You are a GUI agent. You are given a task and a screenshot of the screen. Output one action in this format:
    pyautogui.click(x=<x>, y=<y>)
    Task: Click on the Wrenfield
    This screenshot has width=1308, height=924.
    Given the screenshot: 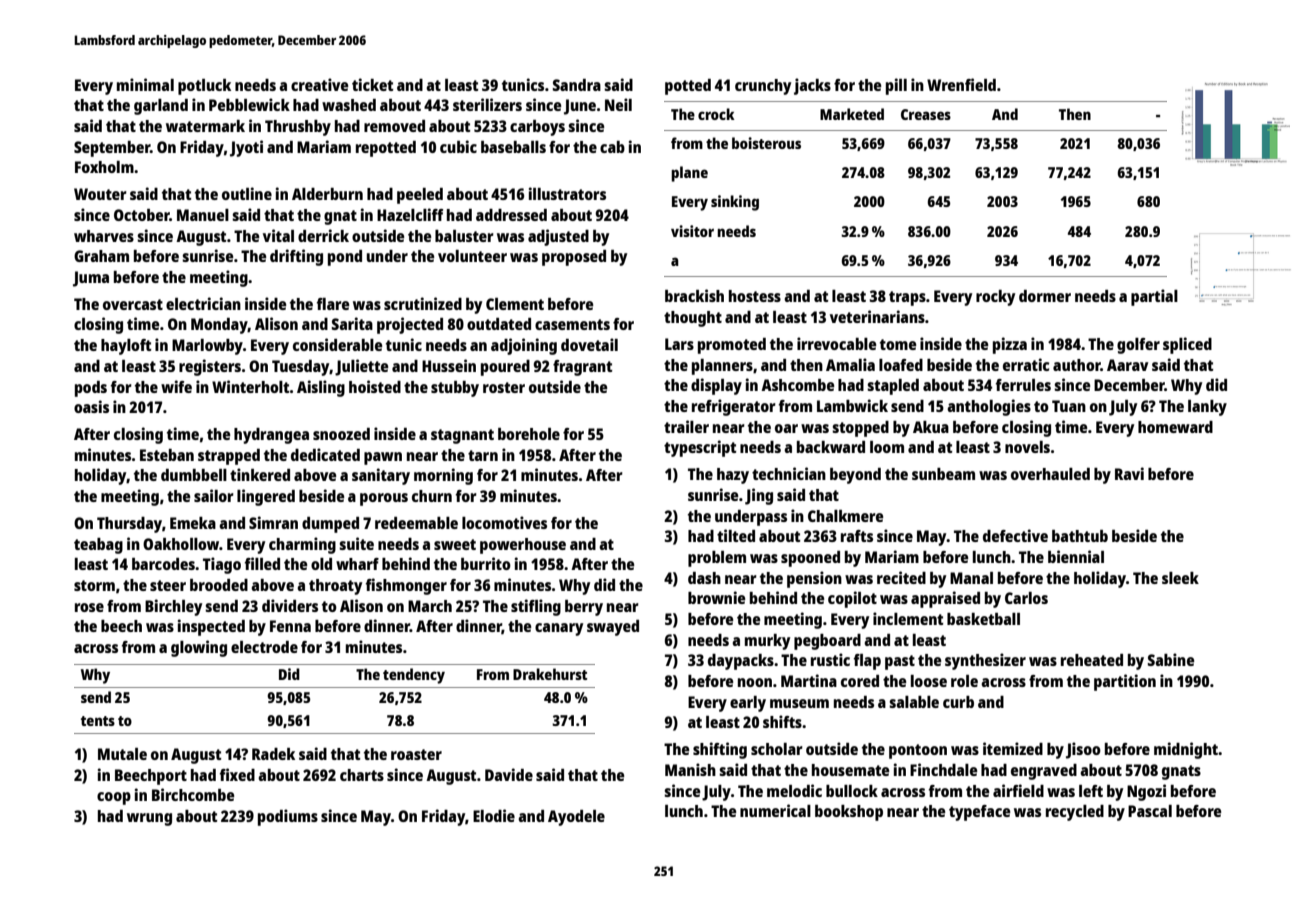 What is the action you would take?
    pyautogui.click(x=961, y=84)
